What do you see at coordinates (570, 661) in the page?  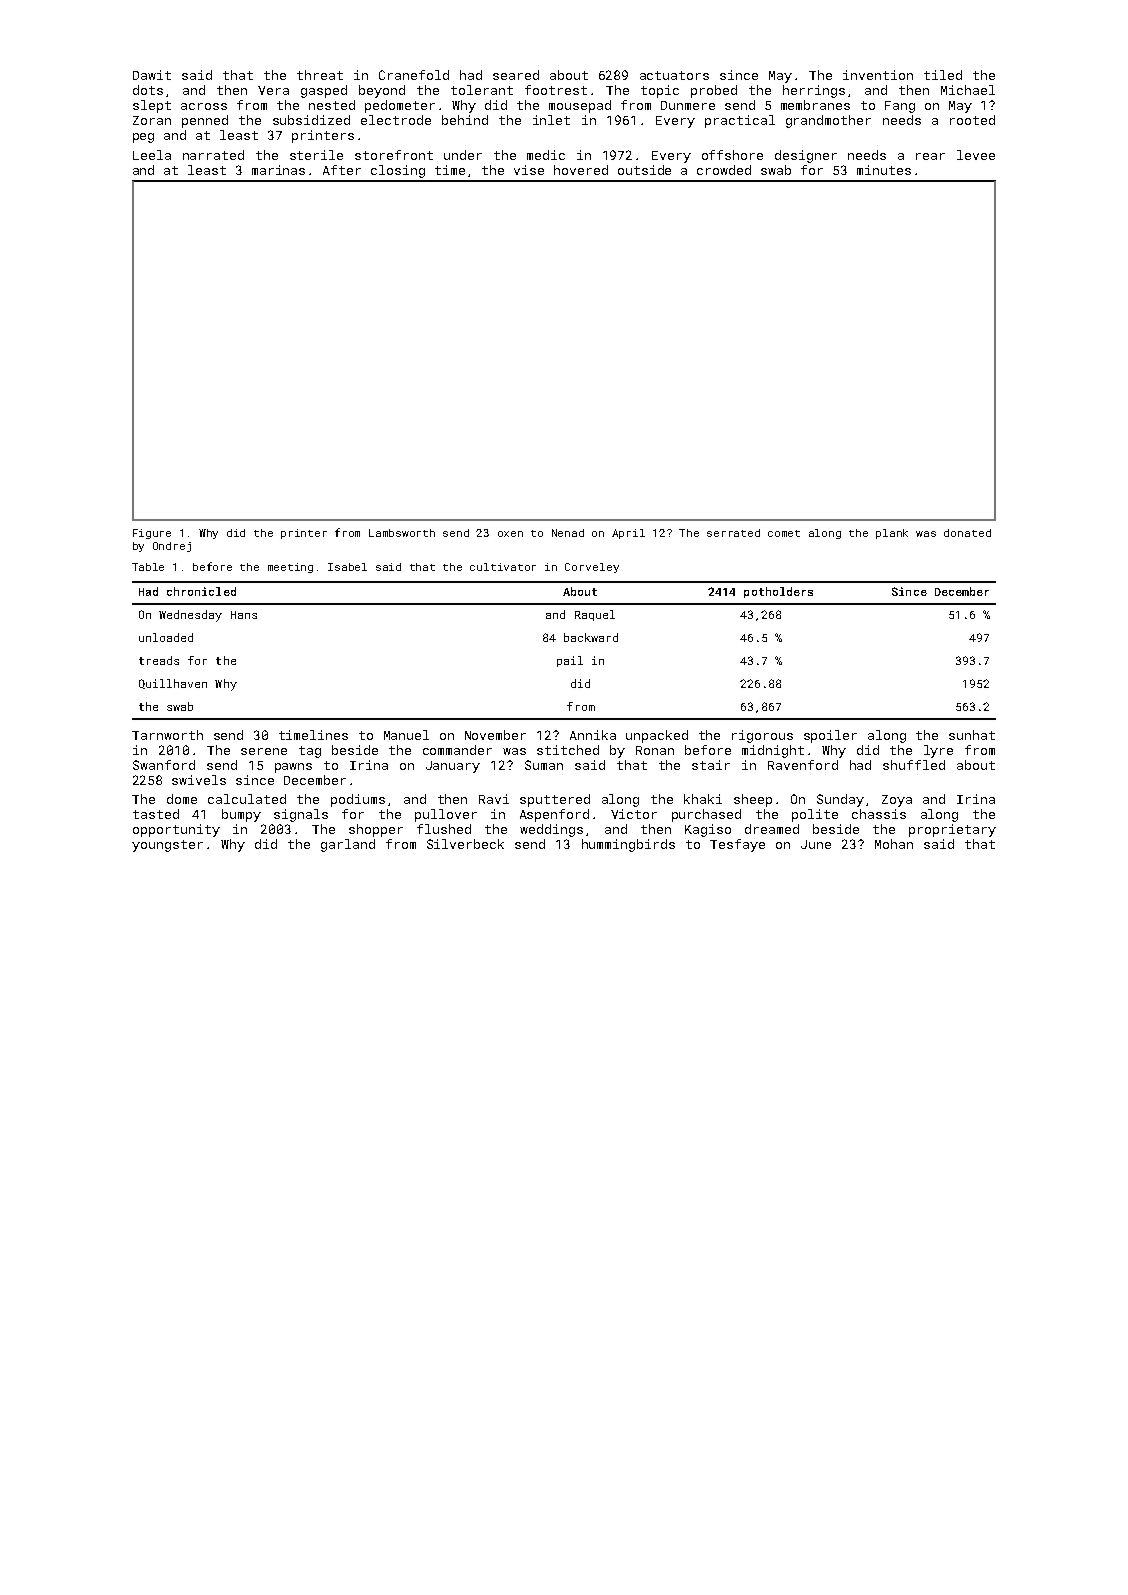 I see `pail` at bounding box center [570, 661].
